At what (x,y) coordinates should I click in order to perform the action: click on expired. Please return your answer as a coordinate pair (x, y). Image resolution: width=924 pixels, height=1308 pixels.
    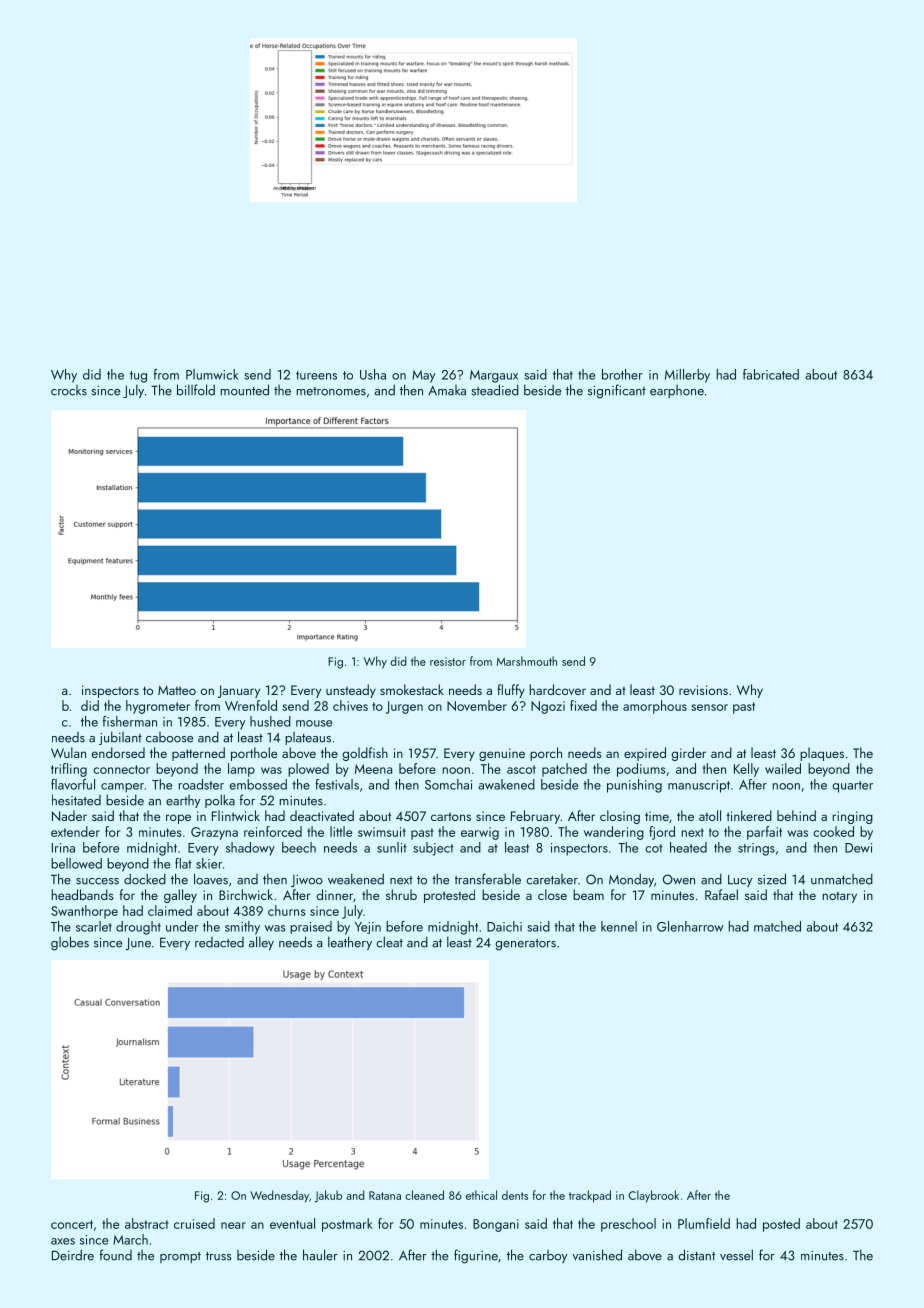
    Looking at the image, I should click on (645, 754).
